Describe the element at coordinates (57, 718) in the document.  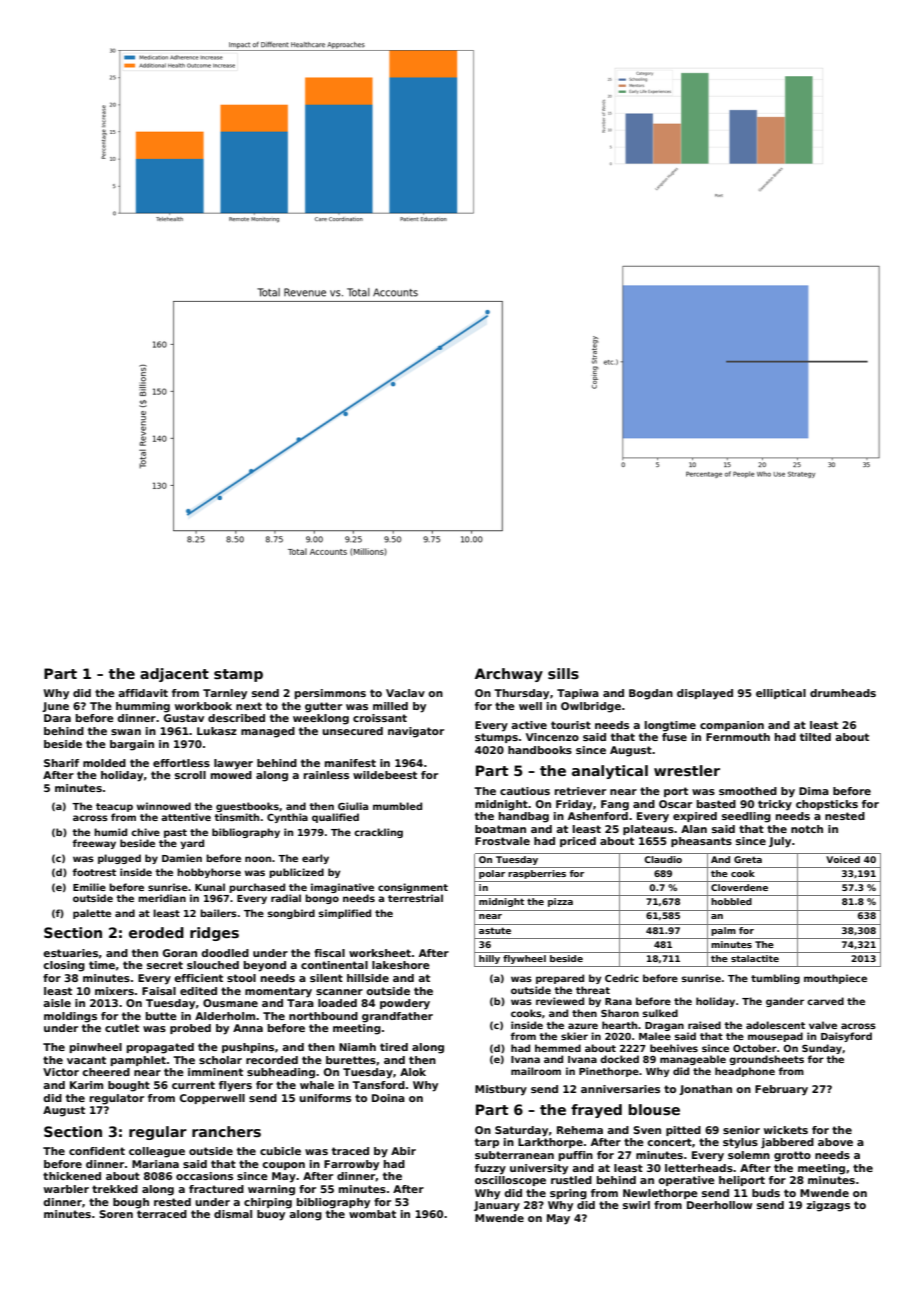
I see `Dara` at that location.
